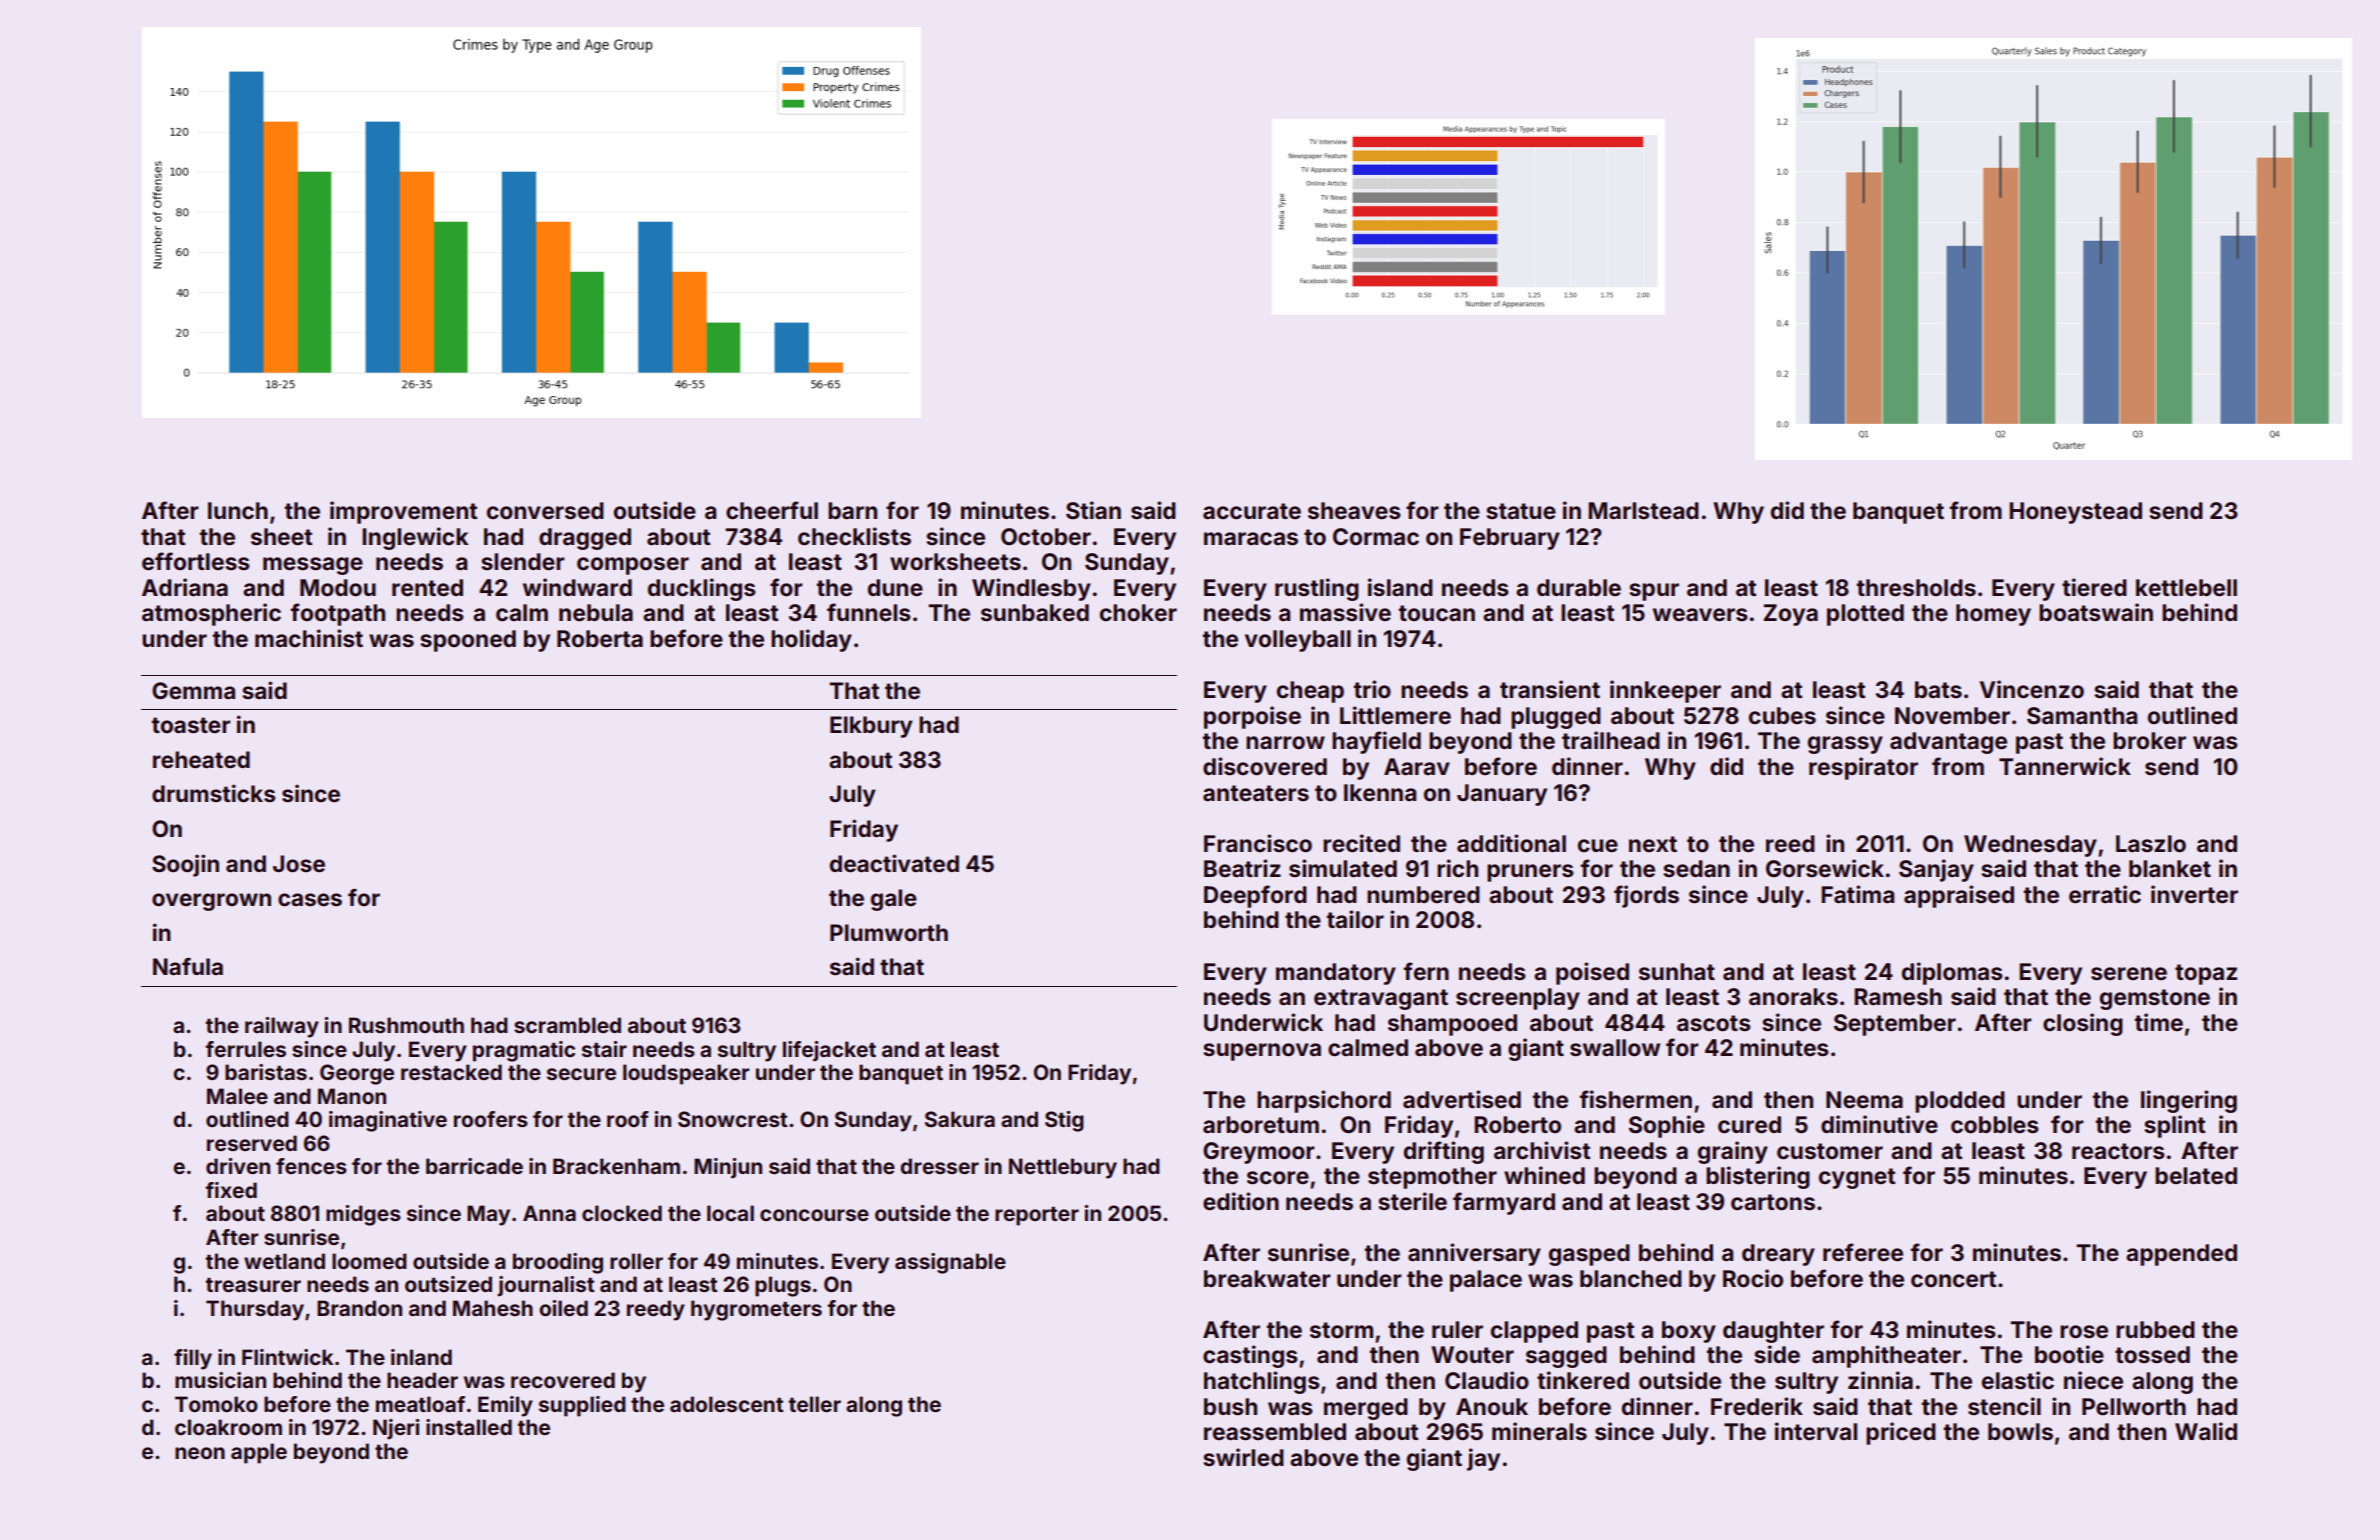 The height and width of the screenshot is (1540, 2380). What do you see at coordinates (2129, 974) in the screenshot?
I see `serene` at bounding box center [2129, 974].
